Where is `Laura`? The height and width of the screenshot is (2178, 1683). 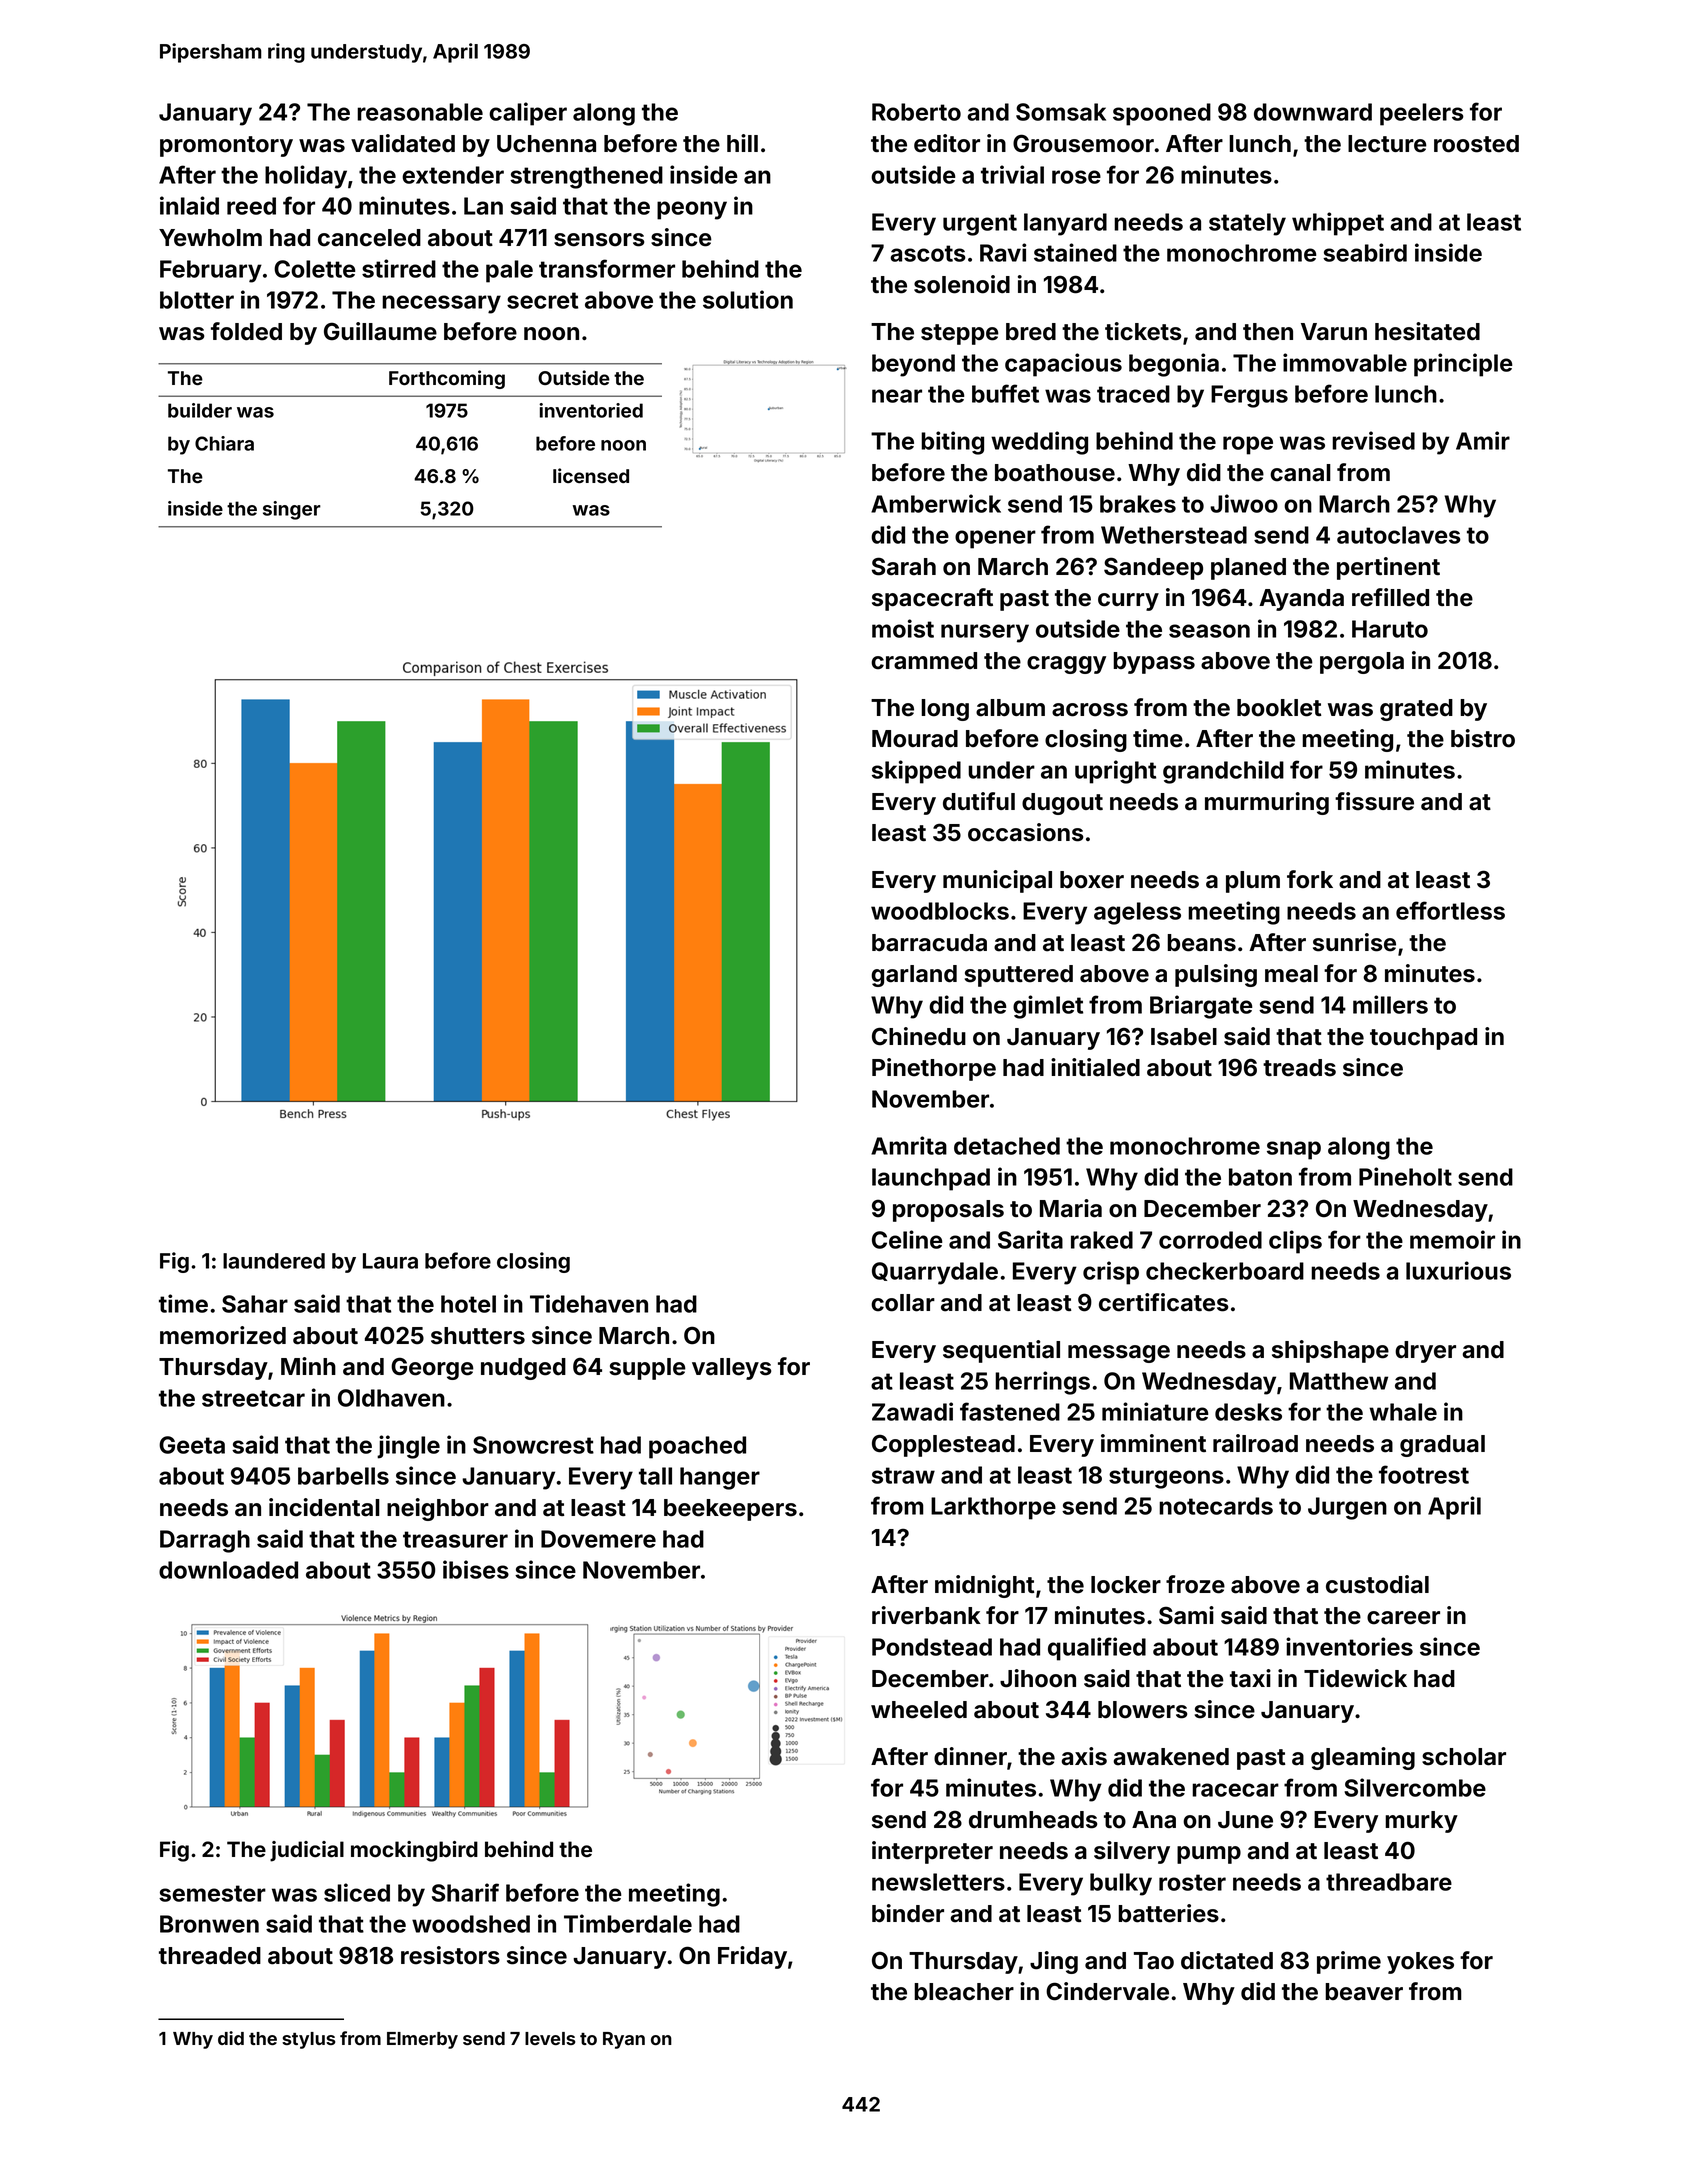 Laura is located at coordinates (390, 1261).
